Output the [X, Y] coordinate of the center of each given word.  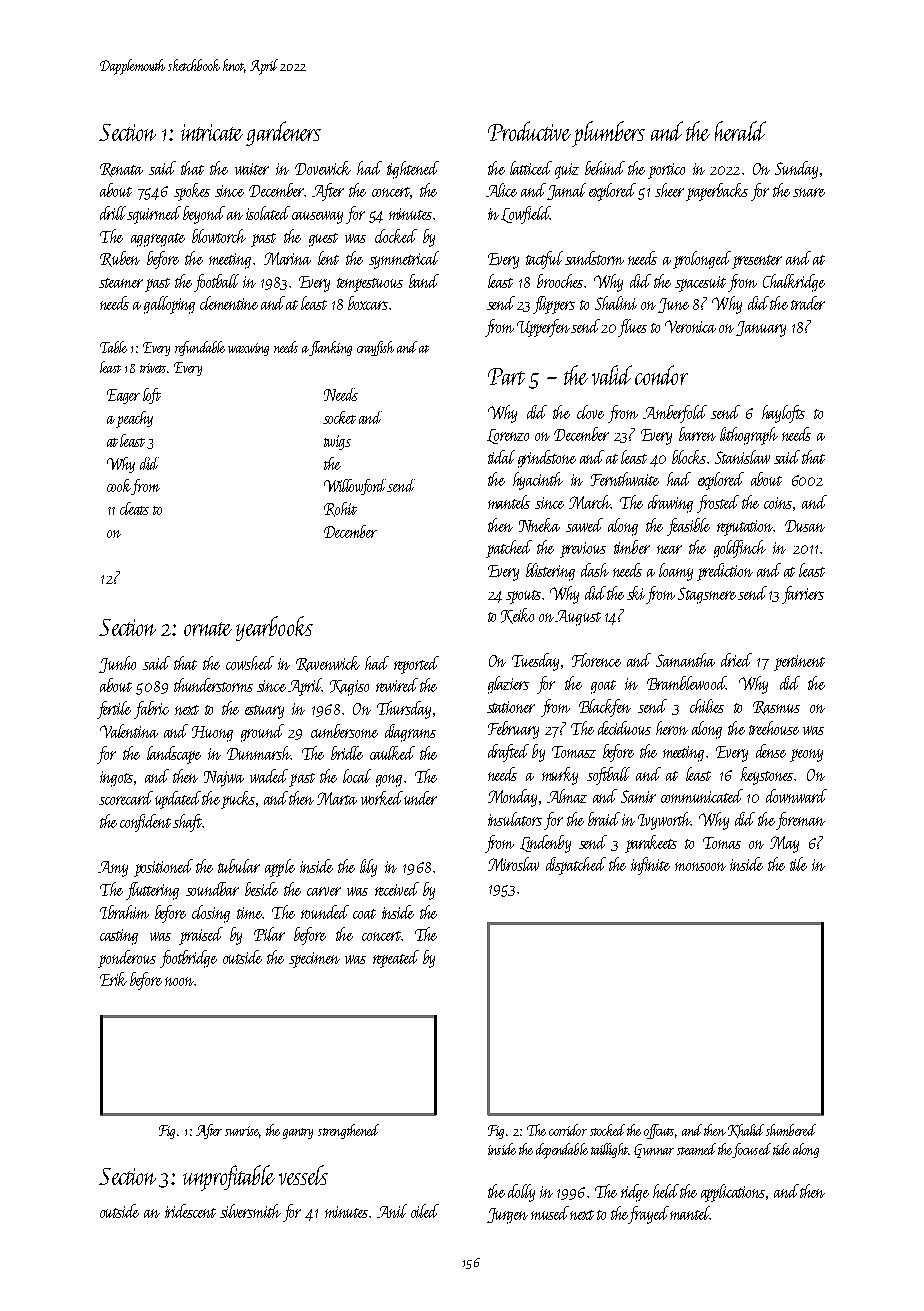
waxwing [248, 349]
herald [740, 131]
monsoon [700, 866]
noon [179, 981]
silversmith [250, 1211]
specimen [314, 960]
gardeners [283, 133]
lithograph [749, 436]
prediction [725, 572]
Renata [121, 170]
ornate [208, 629]
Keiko [517, 616]
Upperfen [544, 328]
